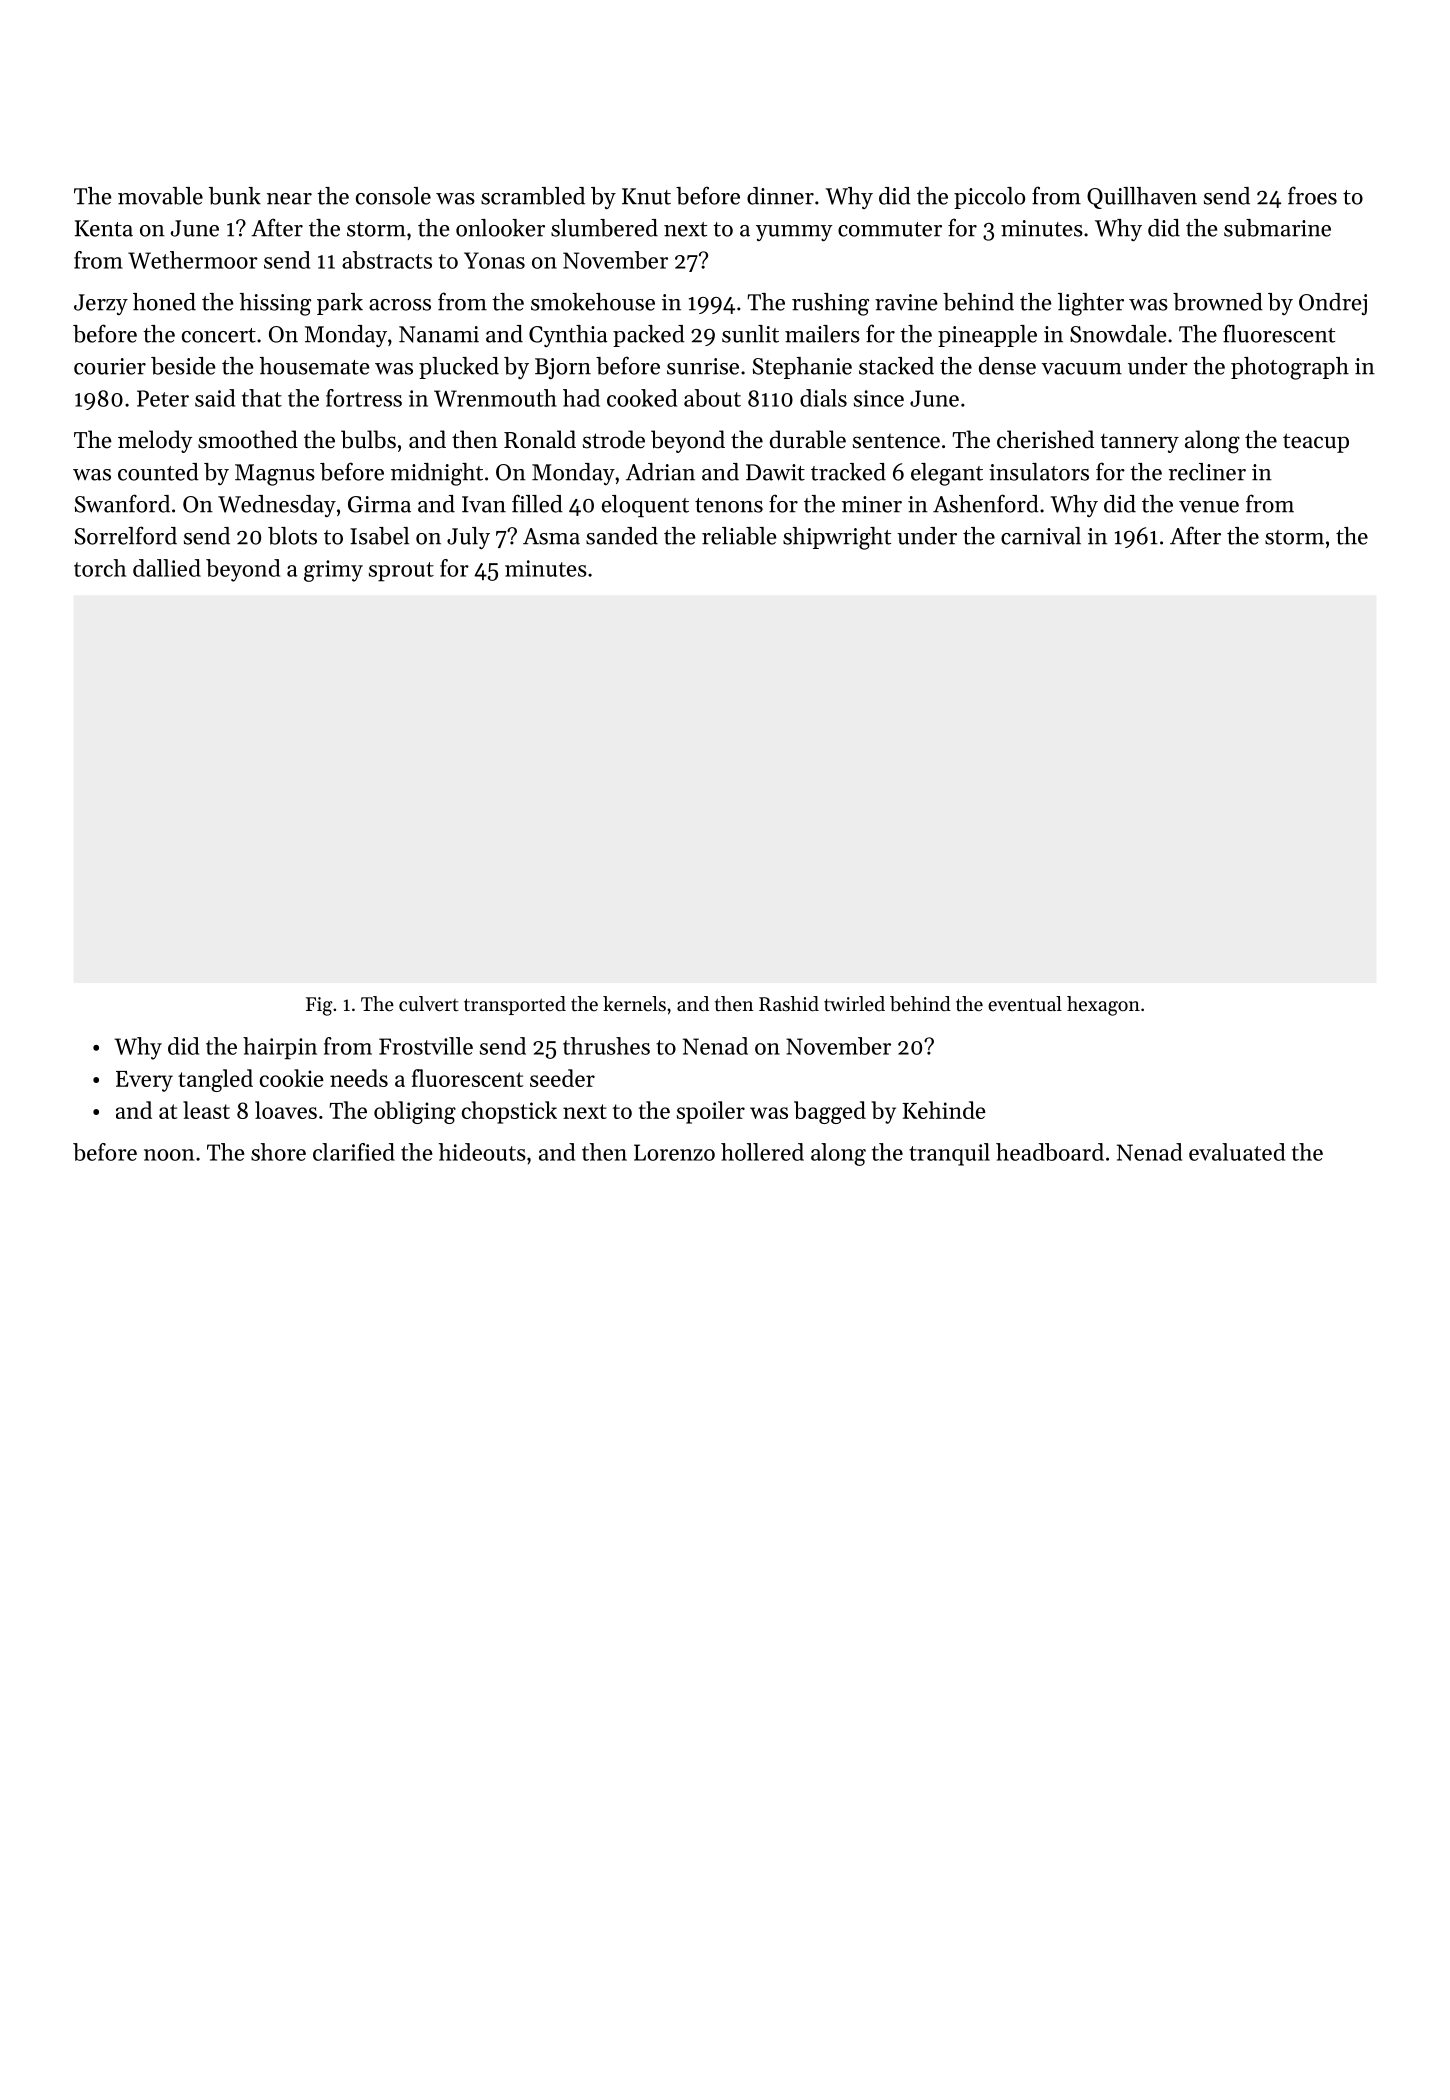 This screenshot has height=2100, width=1450. I want to click on Frostville, so click(426, 1046).
